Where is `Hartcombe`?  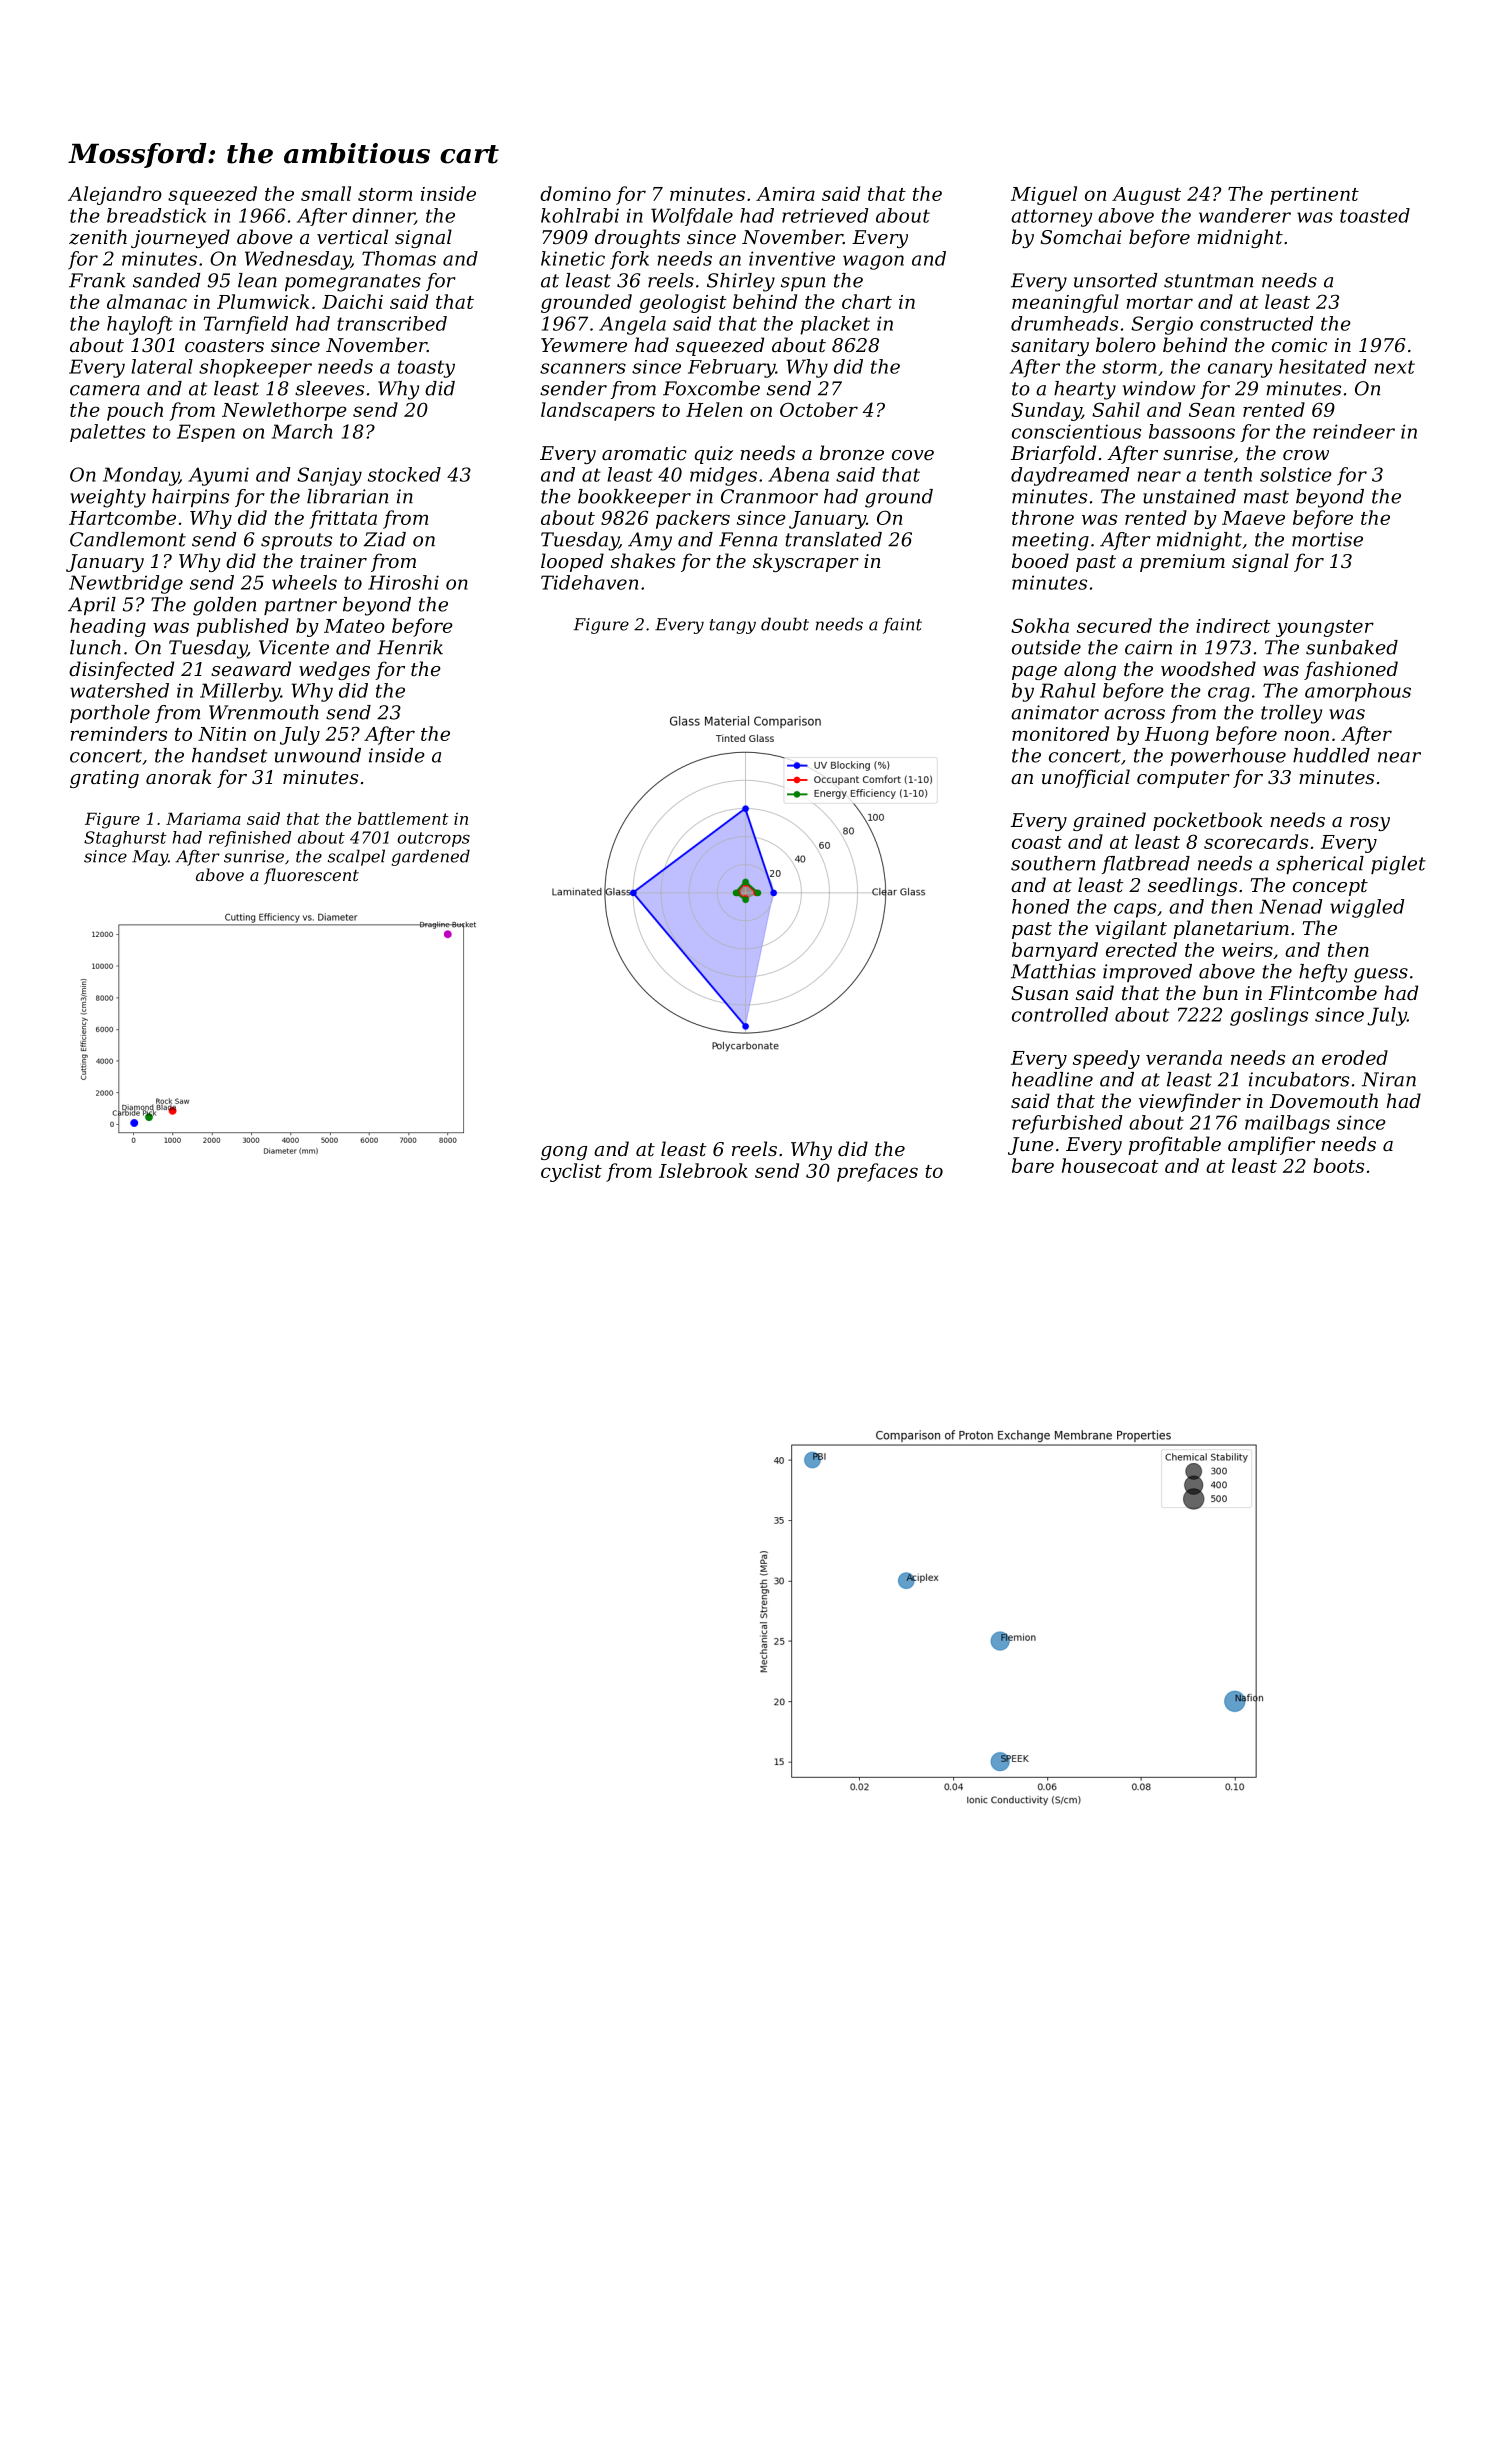 Hartcombe is located at coordinates (122, 517).
